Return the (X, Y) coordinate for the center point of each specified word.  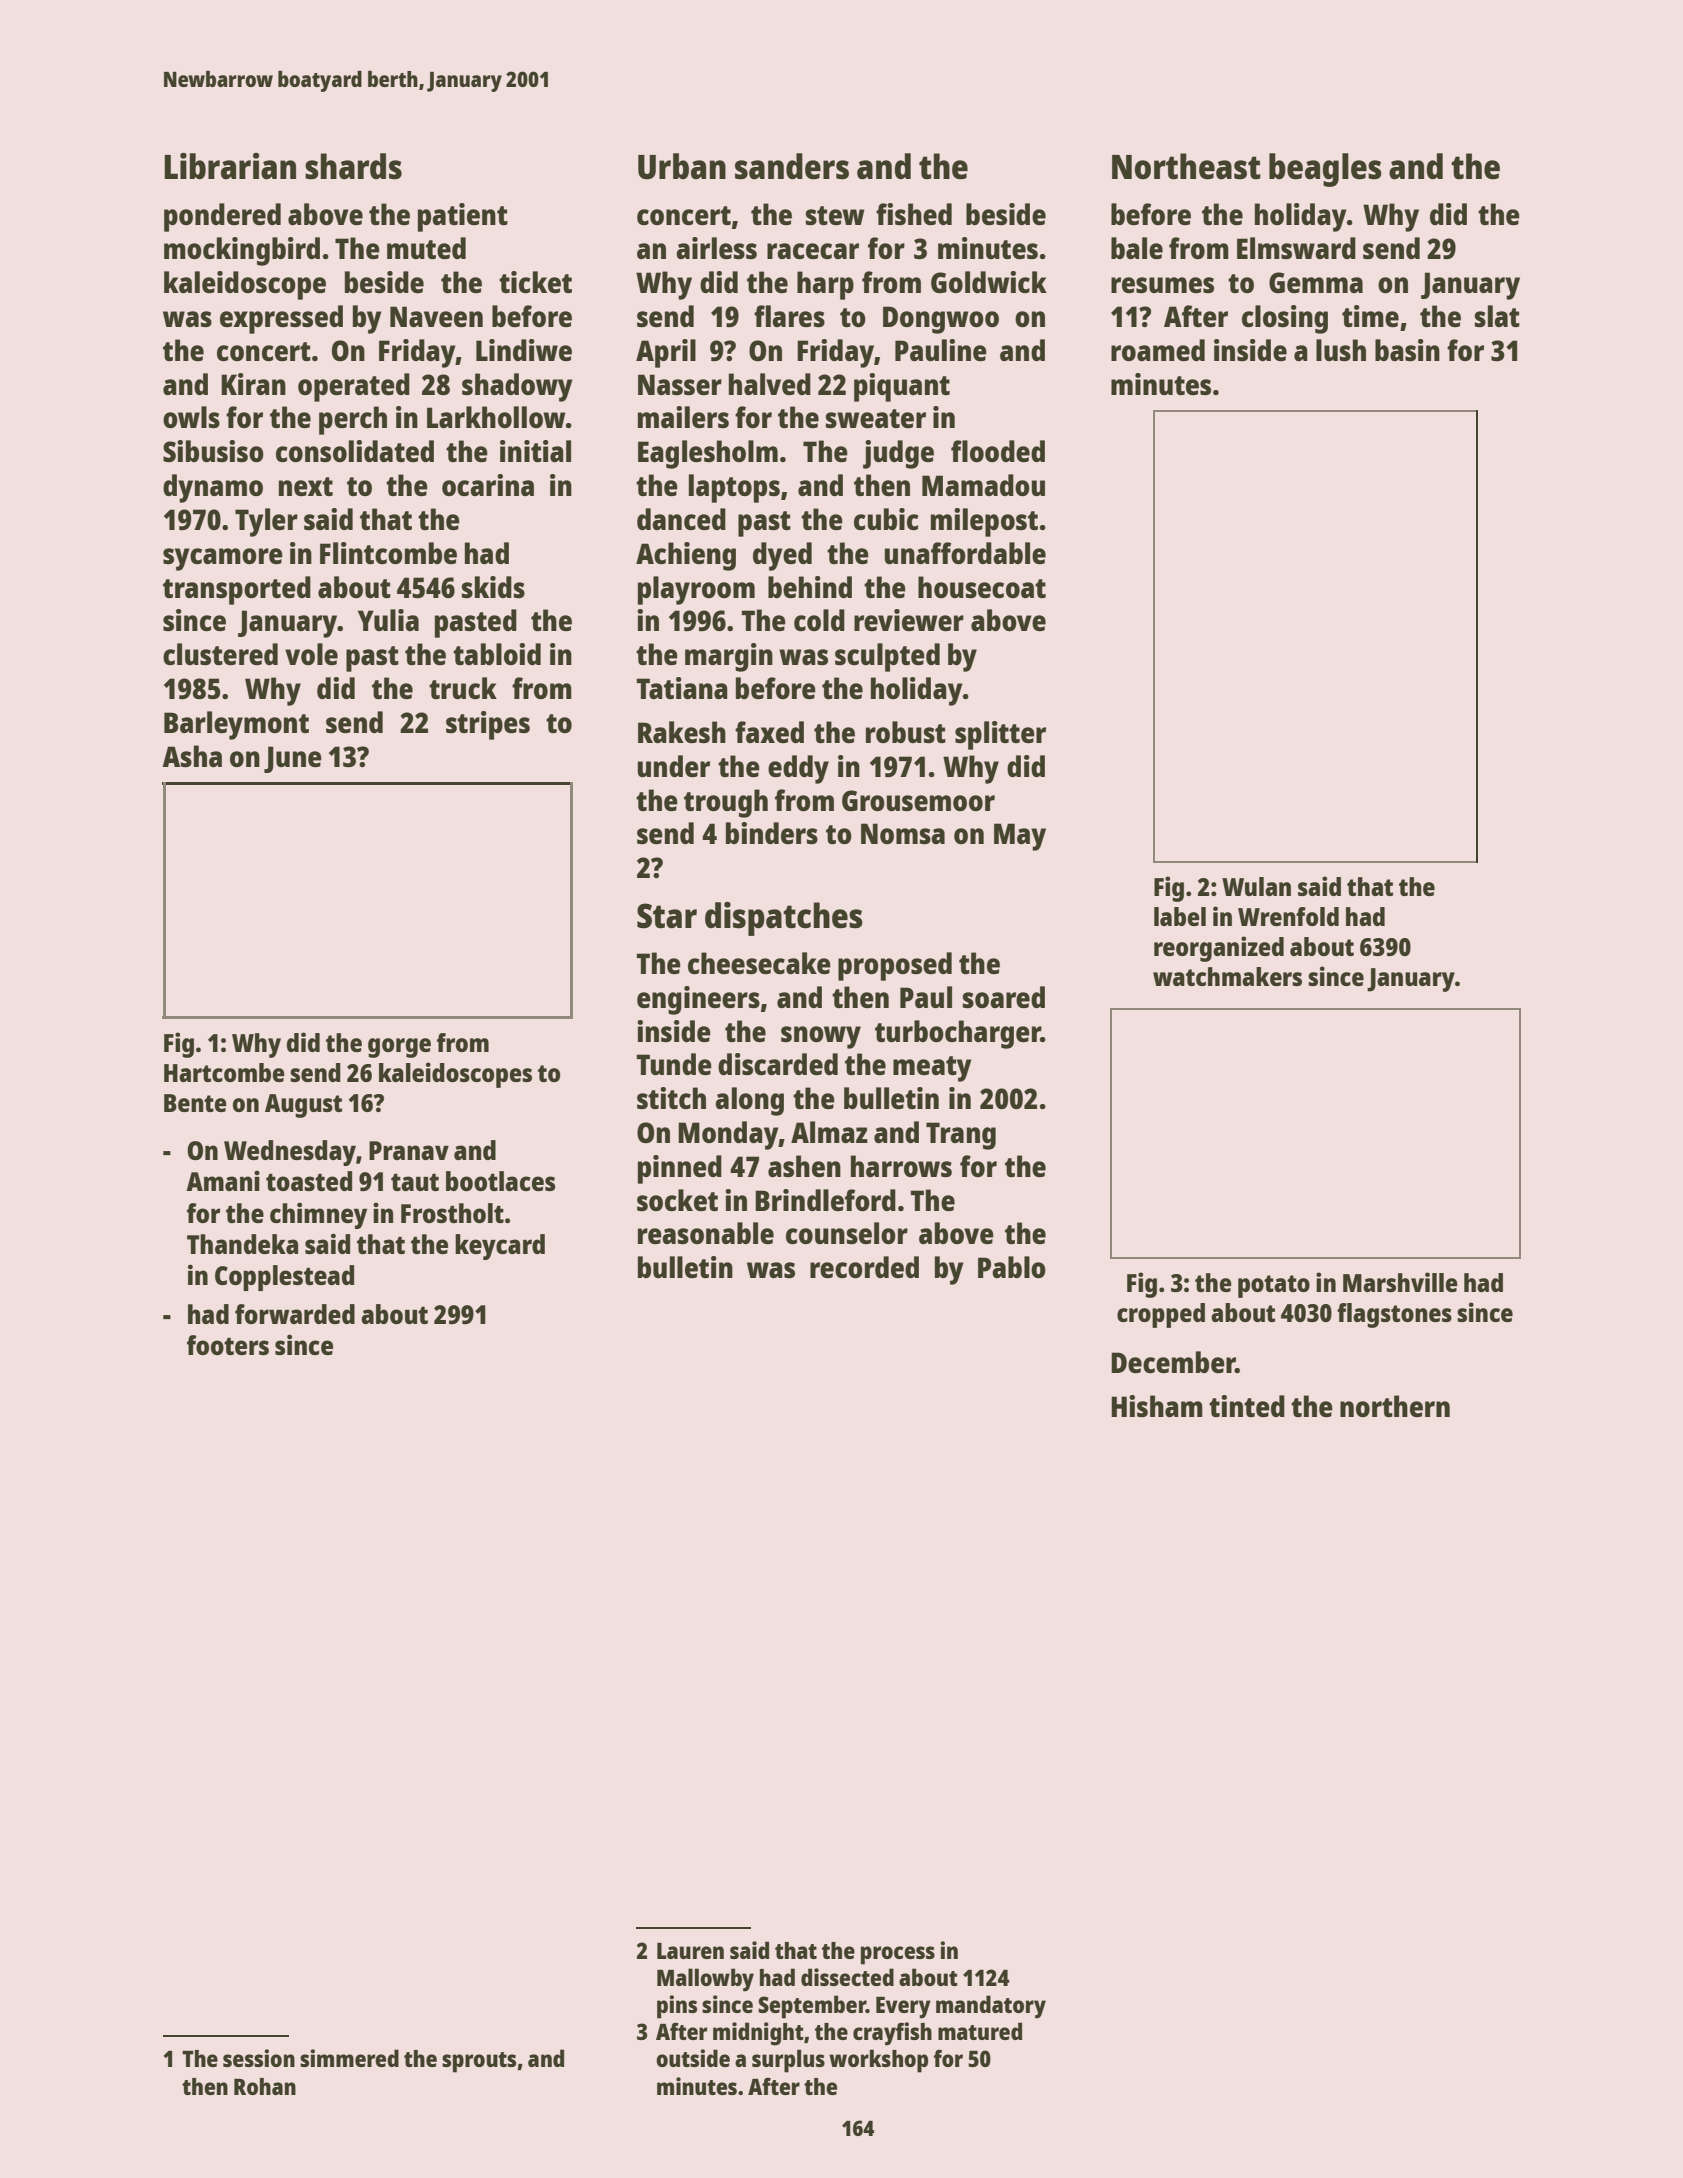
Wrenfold (1288, 916)
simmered (349, 2058)
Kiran (253, 384)
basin (1407, 350)
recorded (864, 1267)
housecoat (982, 587)
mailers (683, 417)
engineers (698, 1000)
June (293, 759)
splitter (1000, 735)
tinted (1247, 1406)
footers (228, 1345)
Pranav (409, 1150)
